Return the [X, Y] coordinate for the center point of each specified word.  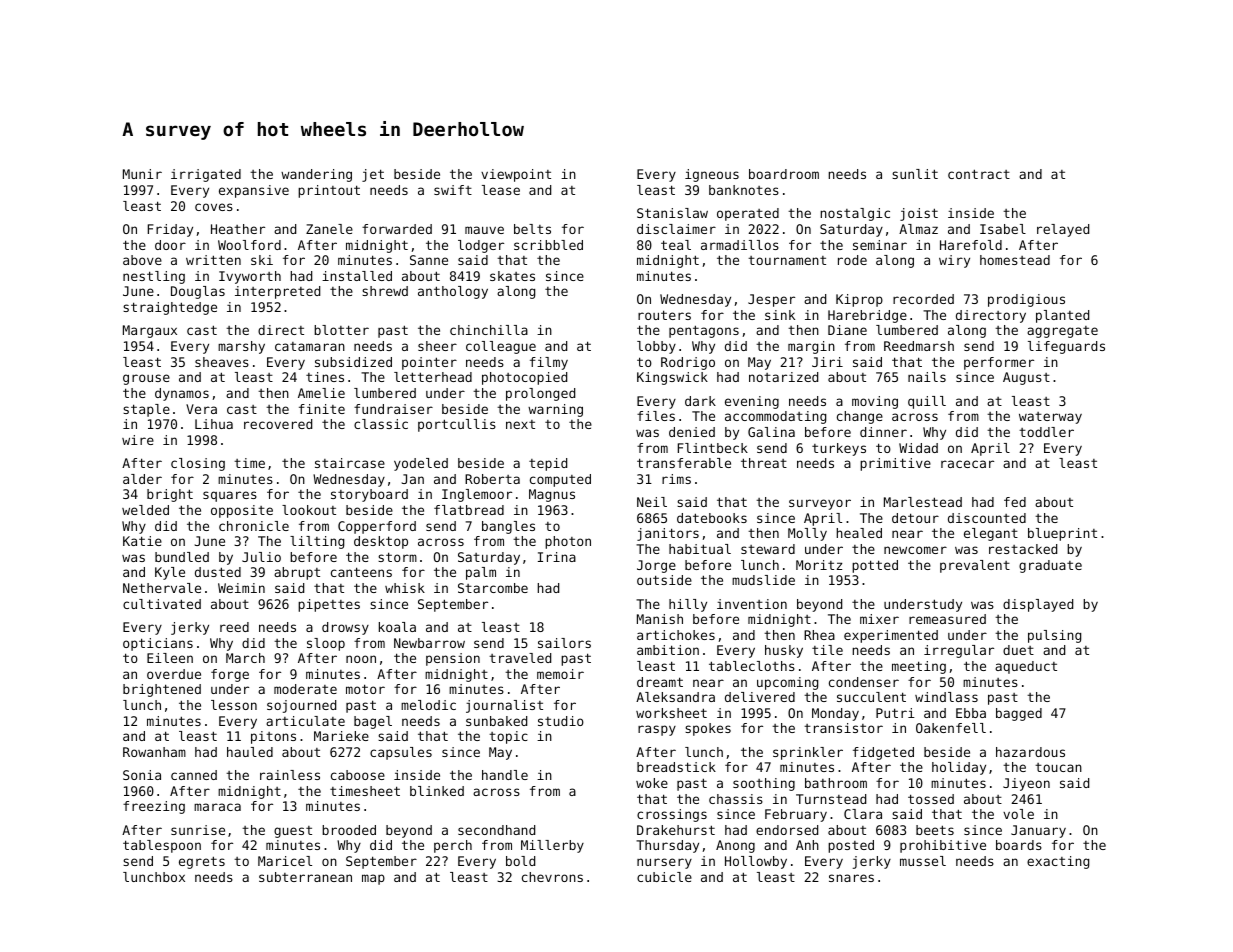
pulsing [1054, 636]
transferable [684, 463]
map [373, 879]
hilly [688, 605]
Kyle [170, 573]
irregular [959, 651]
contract [979, 174]
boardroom [784, 174]
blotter [341, 330]
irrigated [206, 175]
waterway [1050, 418]
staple [146, 410]
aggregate [1062, 332]
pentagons [704, 331]
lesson [234, 705]
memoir [560, 674]
